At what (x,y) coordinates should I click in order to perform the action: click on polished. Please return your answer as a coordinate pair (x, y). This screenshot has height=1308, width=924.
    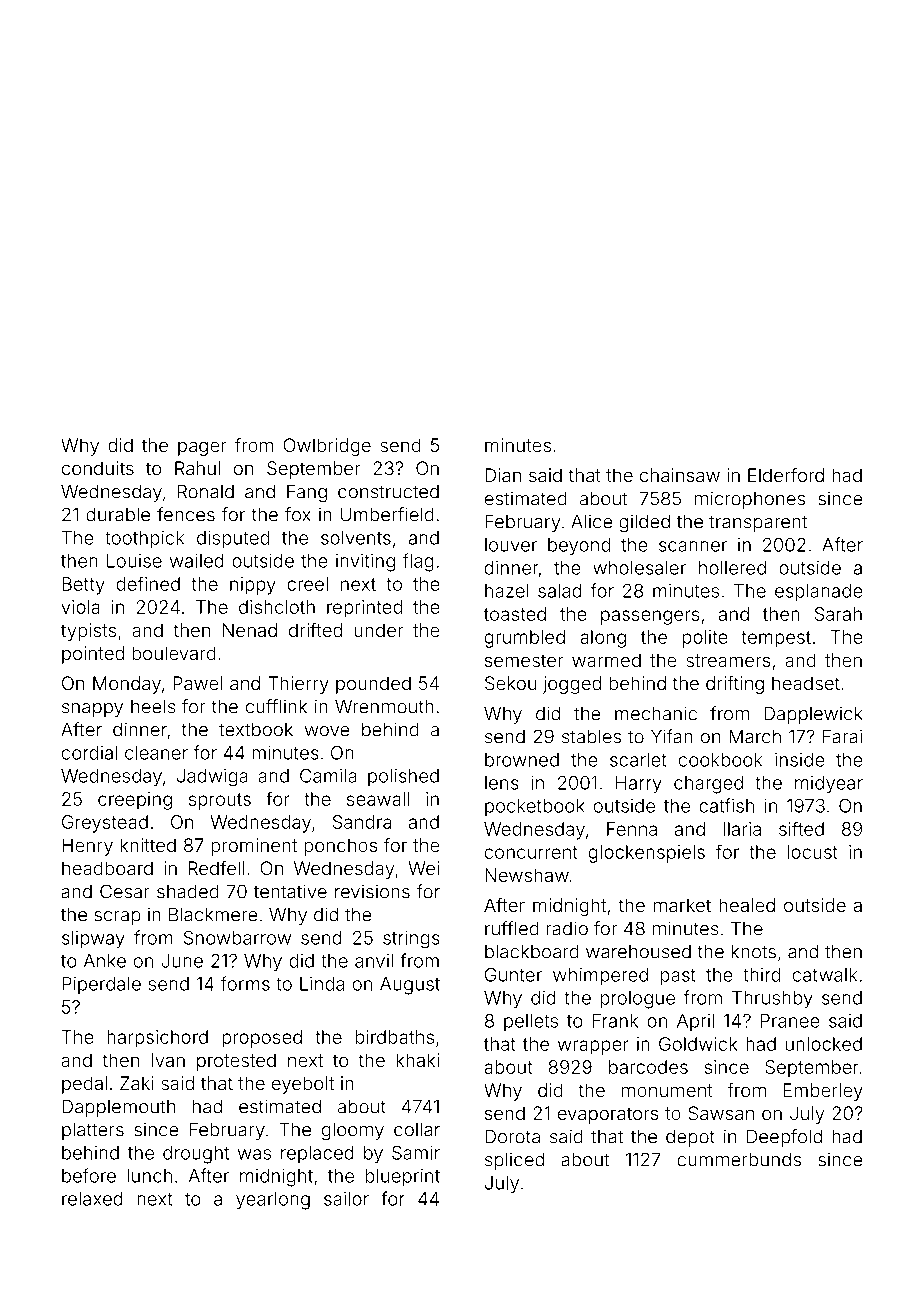
    Looking at the image, I should click on (403, 777).
